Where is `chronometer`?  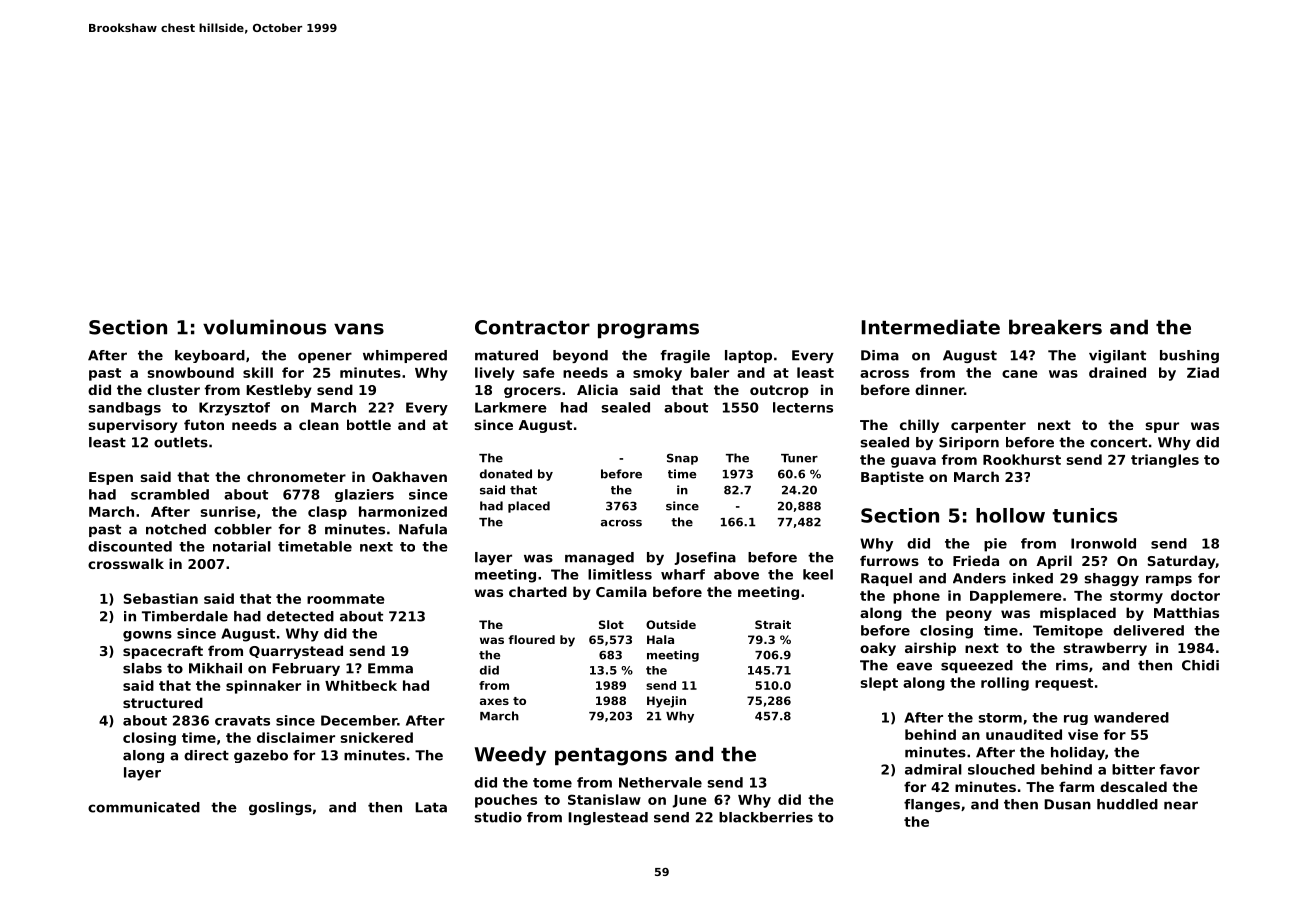 chronometer is located at coordinates (296, 476).
